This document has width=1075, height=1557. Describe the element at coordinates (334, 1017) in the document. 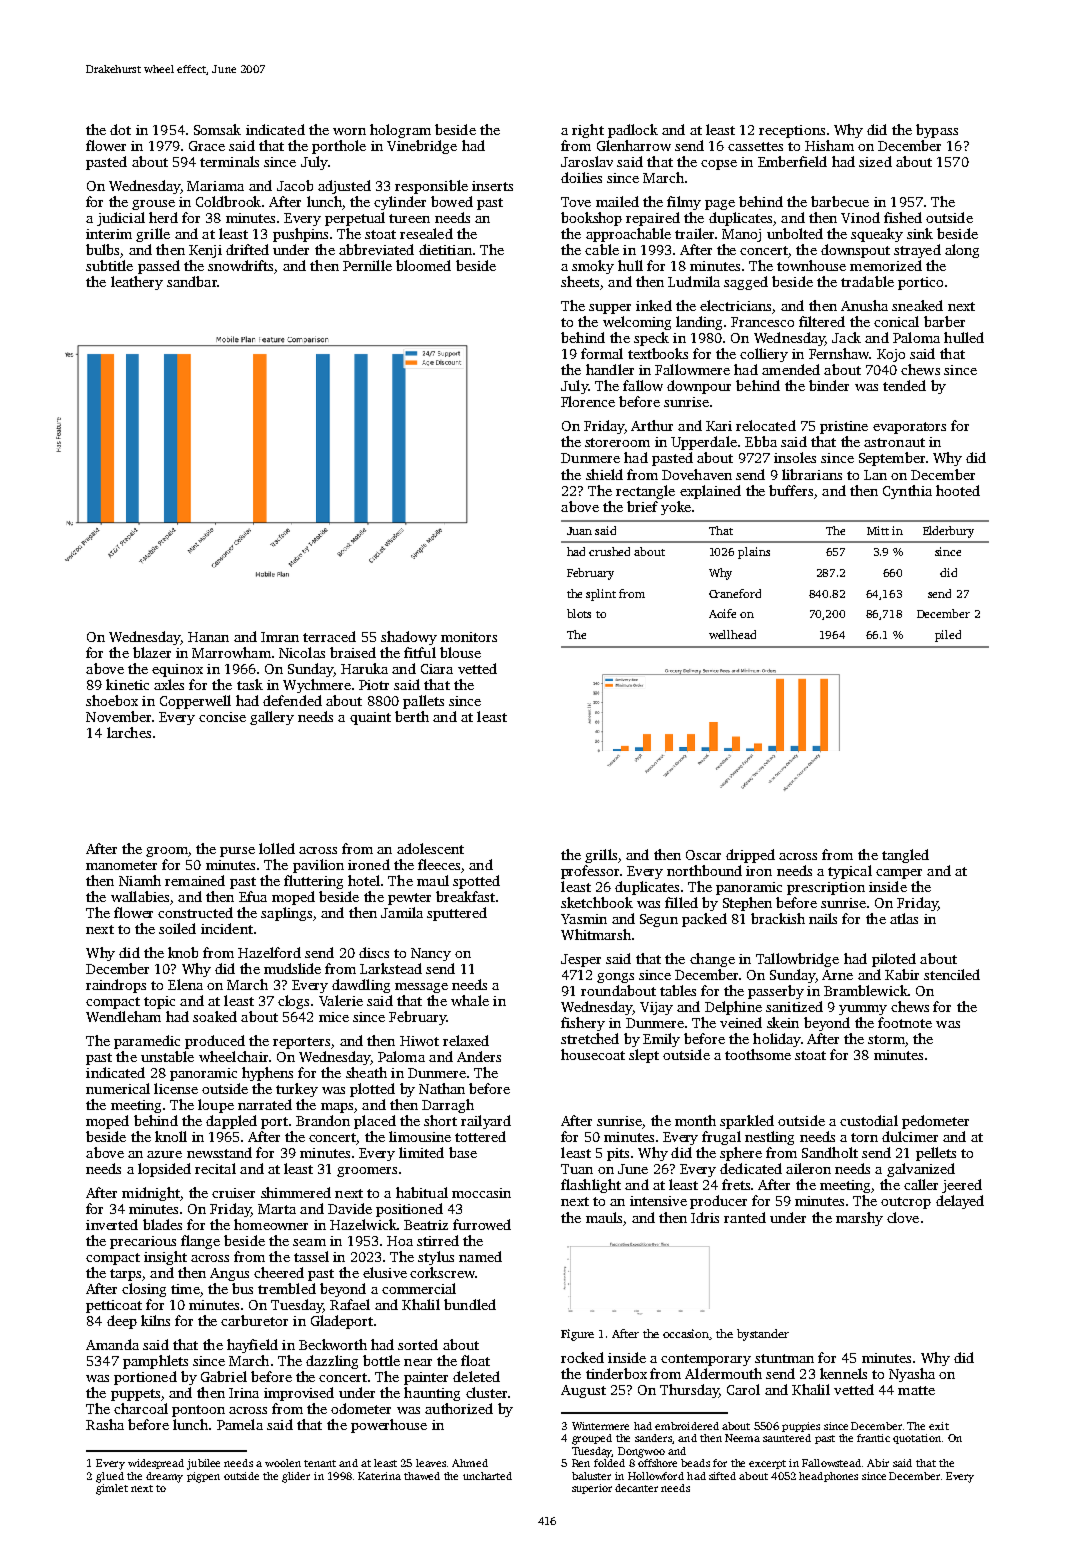

I see `mice` at that location.
